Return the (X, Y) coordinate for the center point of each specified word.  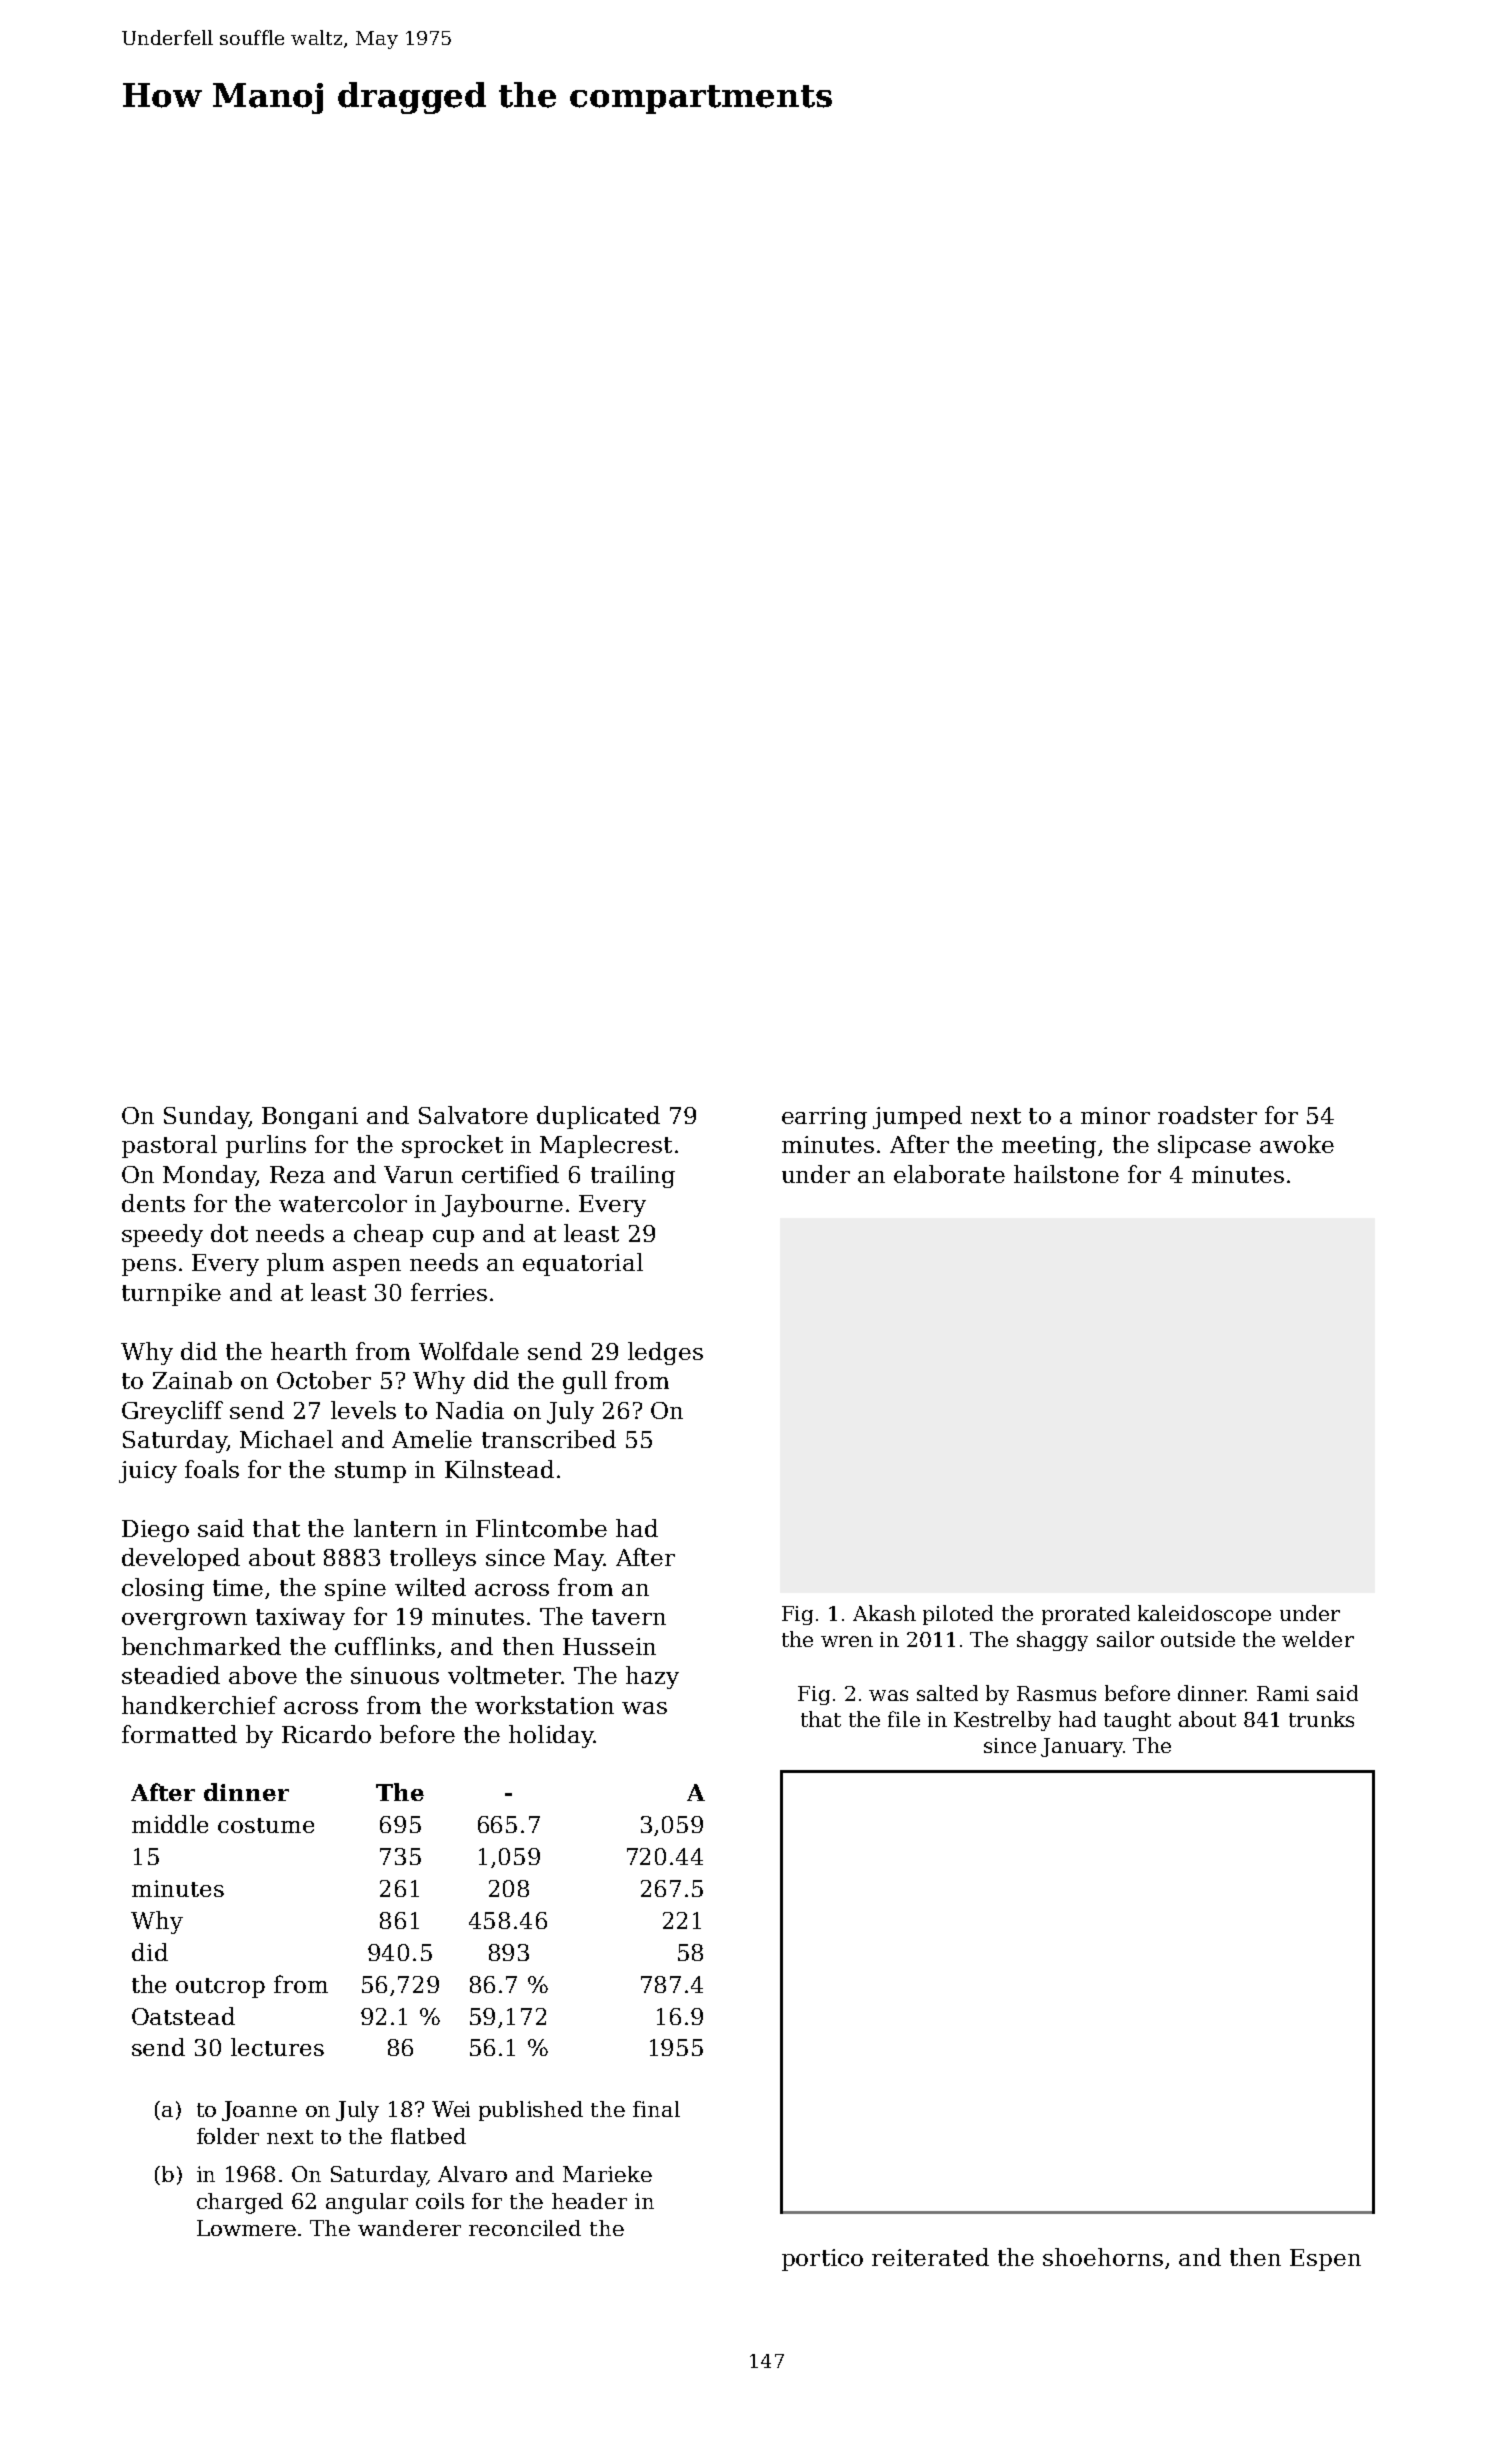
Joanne (259, 2111)
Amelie (432, 1439)
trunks (1321, 1719)
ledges (665, 1353)
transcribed (549, 1439)
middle (170, 1824)
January (1082, 1747)
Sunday (206, 1117)
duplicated (598, 1117)
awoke (1297, 1144)
